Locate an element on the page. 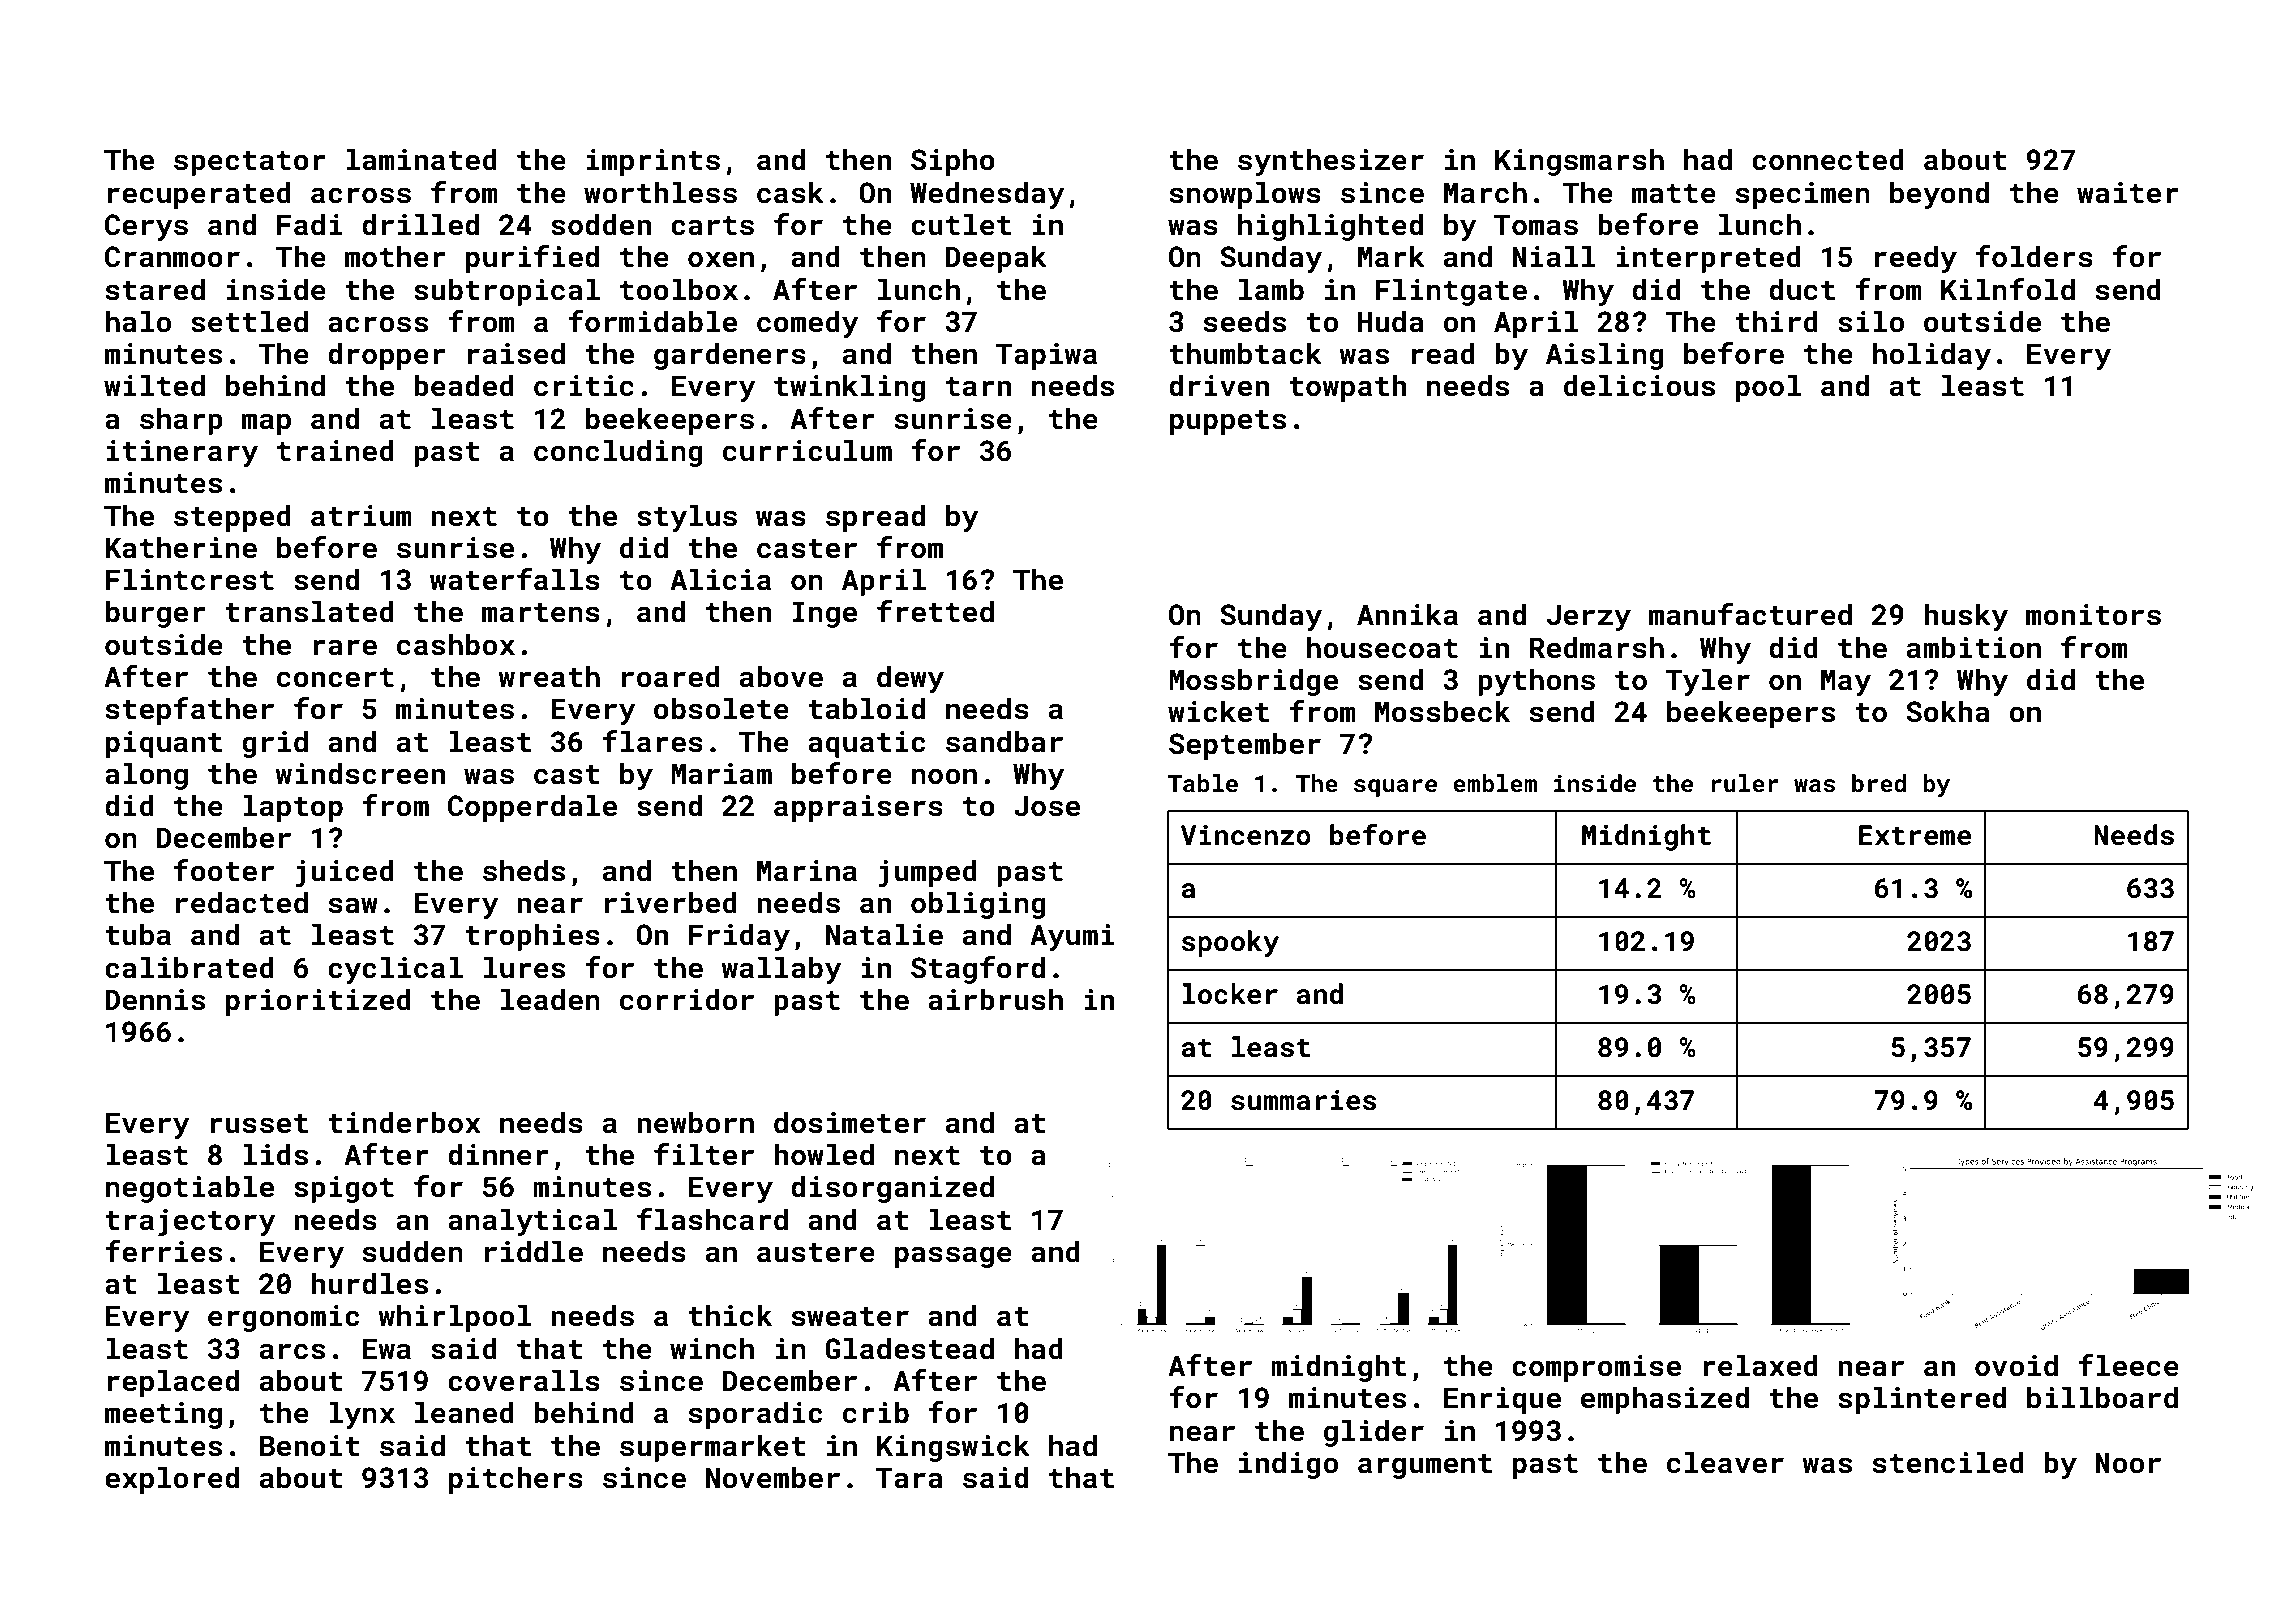 Image resolution: width=2292 pixels, height=1620 pixels. connected is located at coordinates (1828, 159).
